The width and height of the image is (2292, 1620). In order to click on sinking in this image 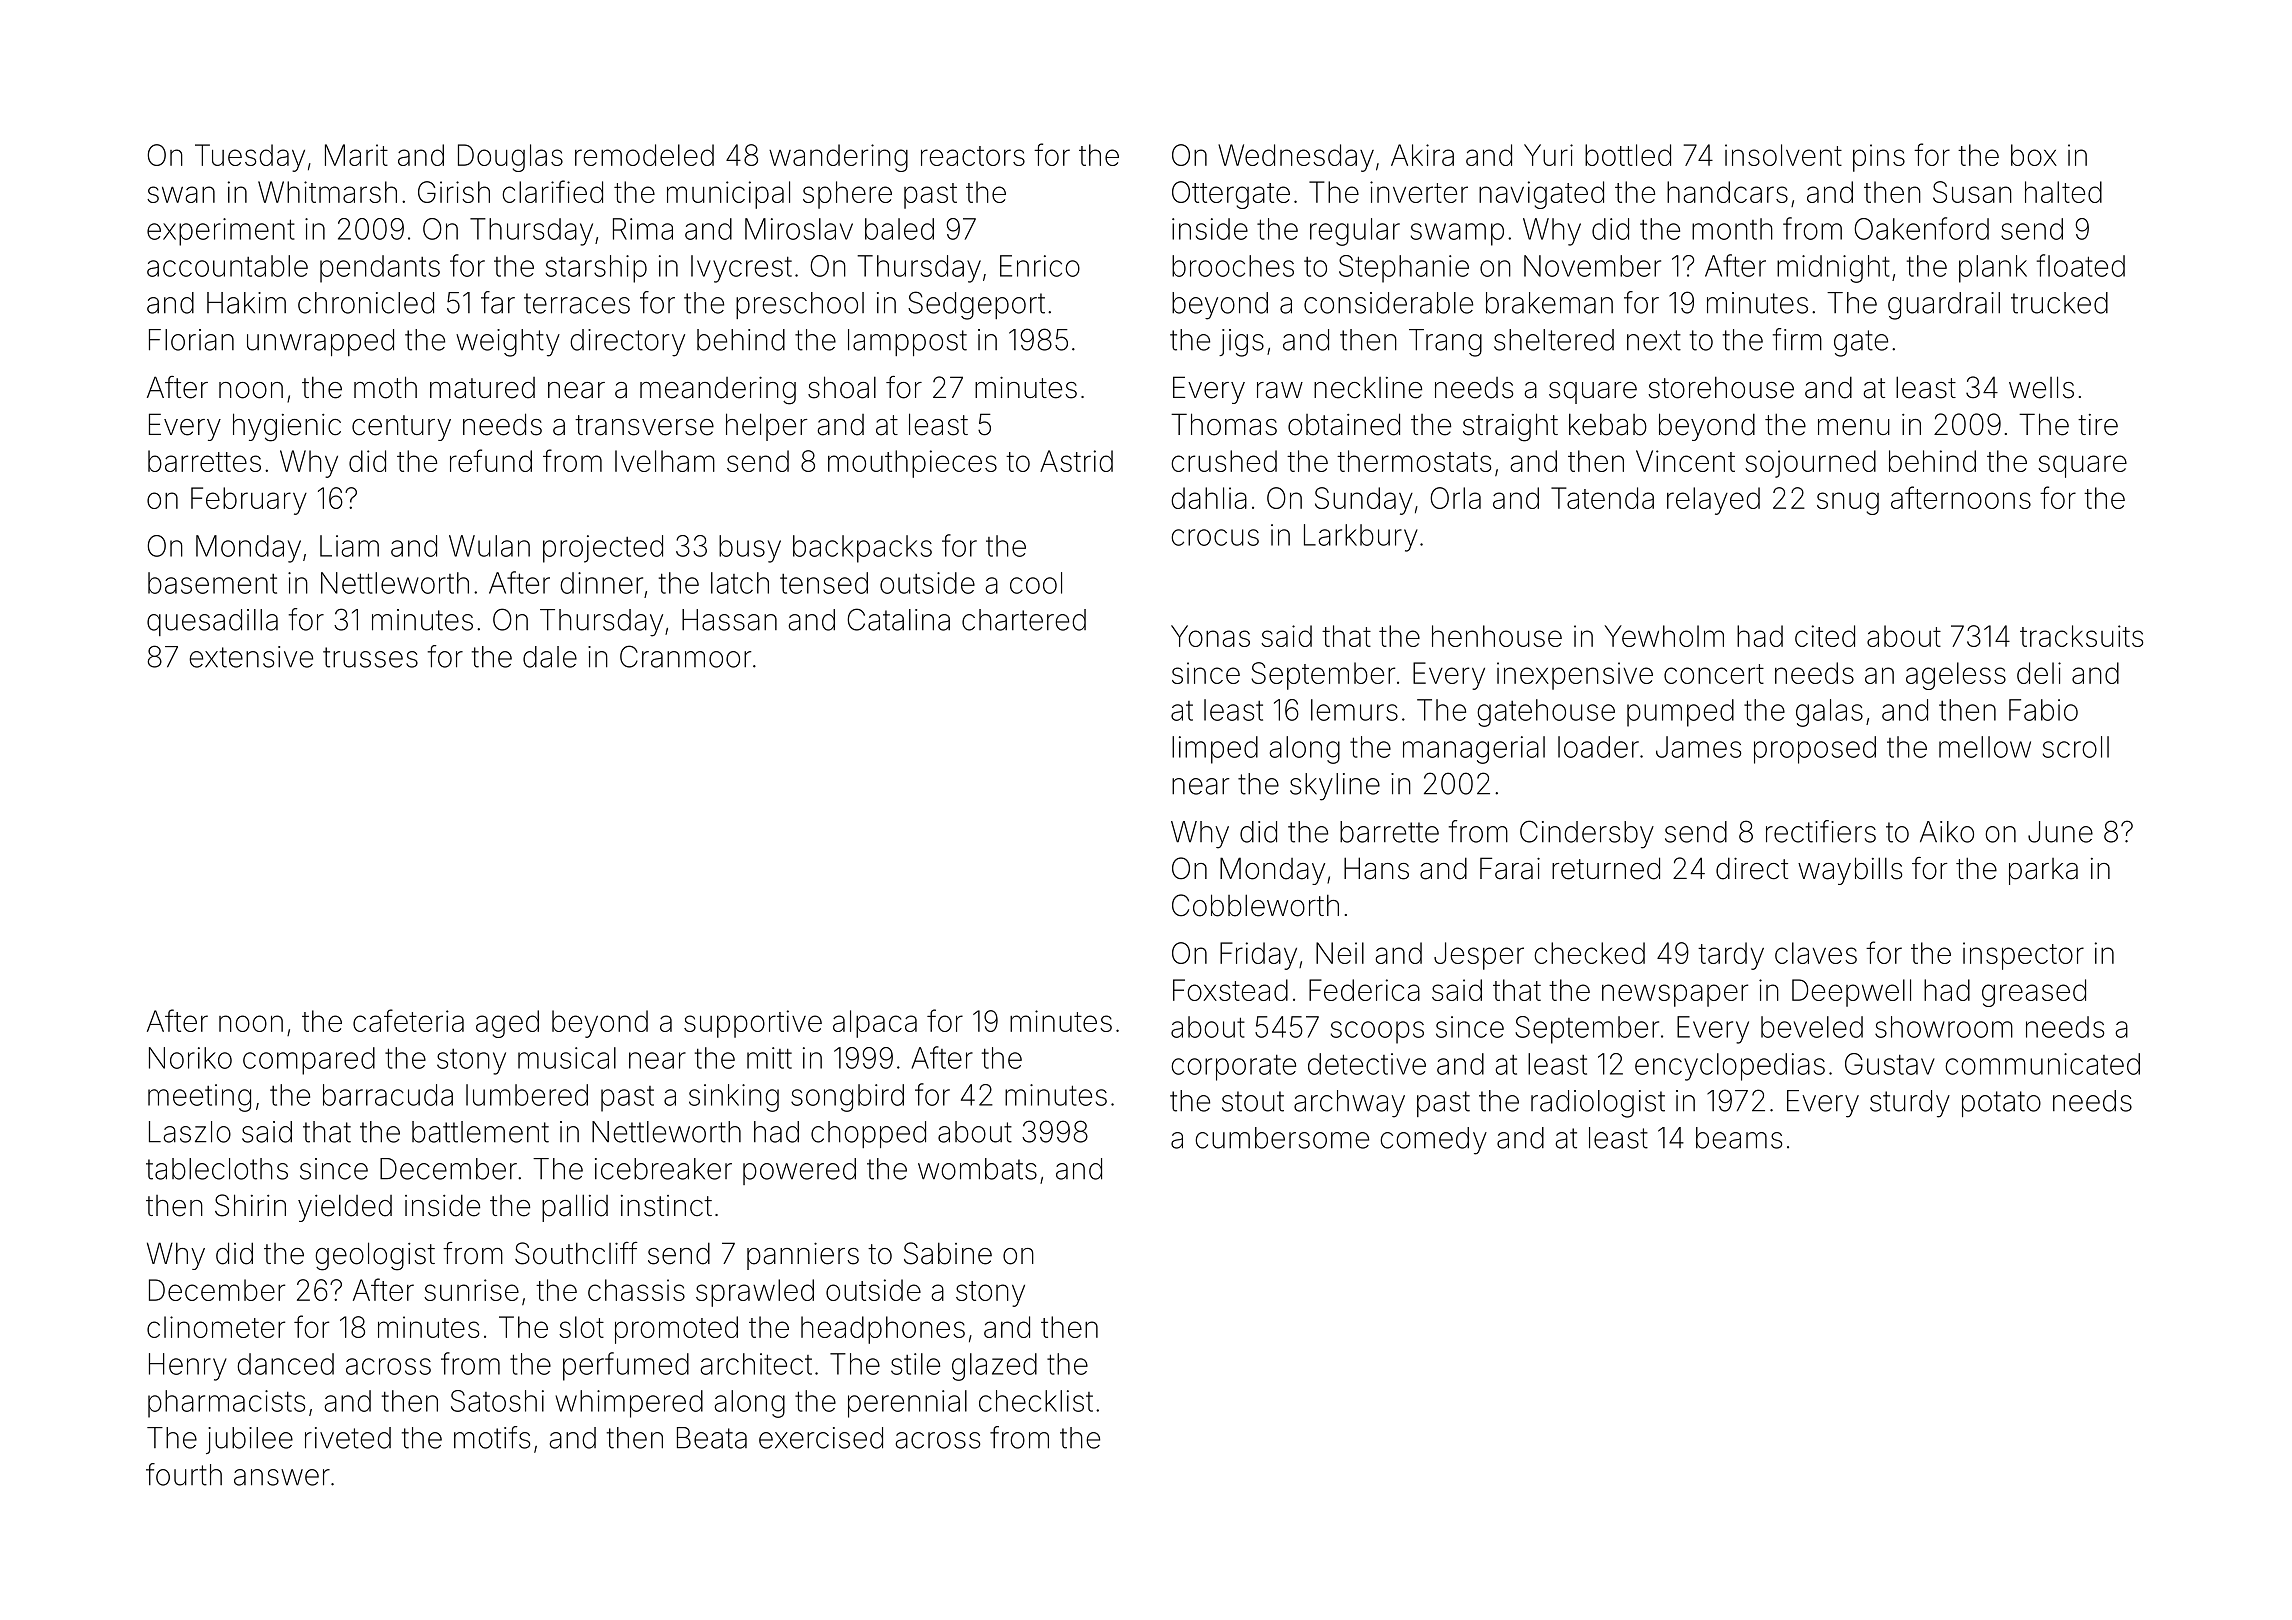, I will do `click(734, 1098)`.
